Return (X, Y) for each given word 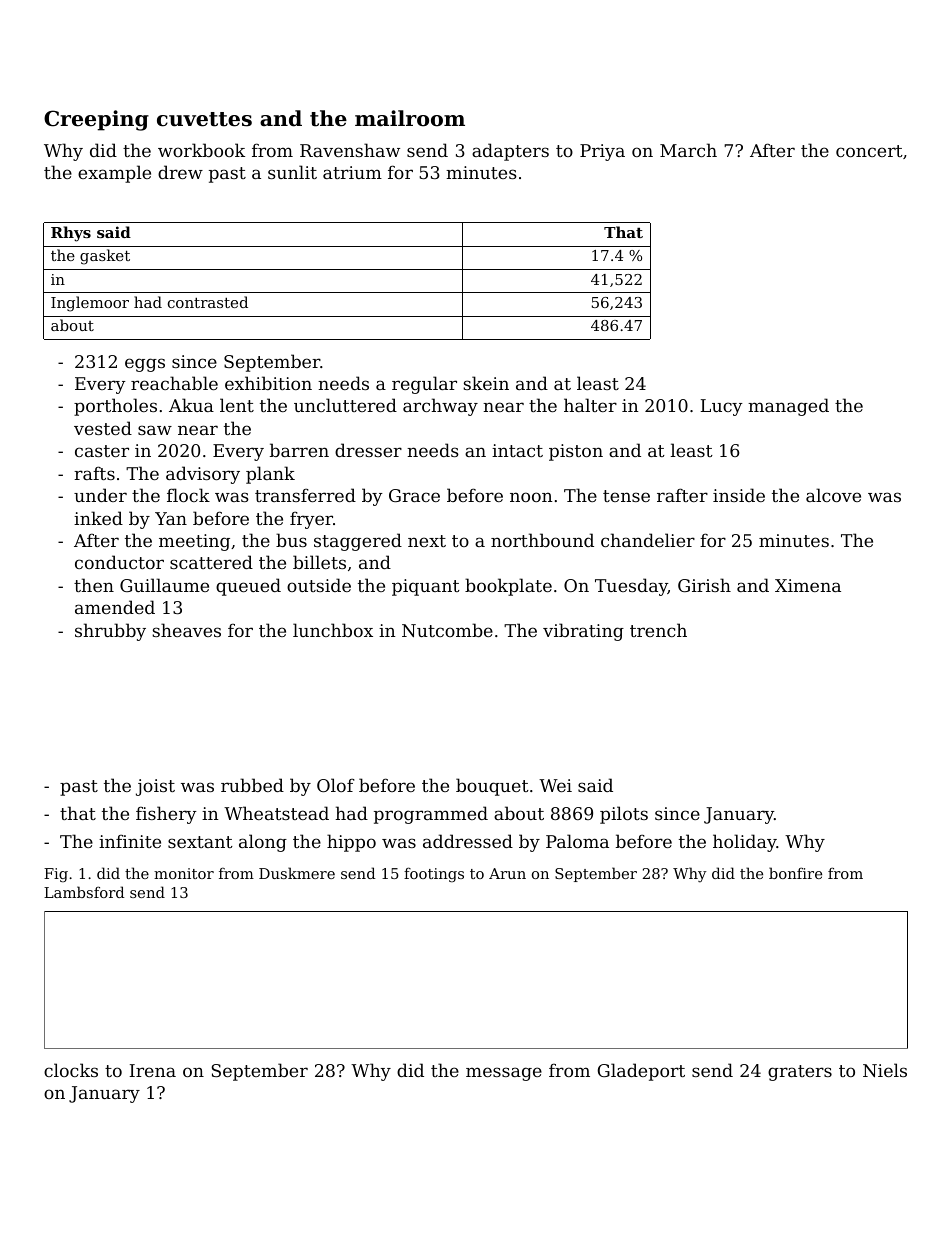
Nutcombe (447, 630)
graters (800, 1073)
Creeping (96, 120)
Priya (602, 152)
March (688, 150)
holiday (745, 843)
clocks (71, 1070)
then (94, 585)
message (504, 1074)
